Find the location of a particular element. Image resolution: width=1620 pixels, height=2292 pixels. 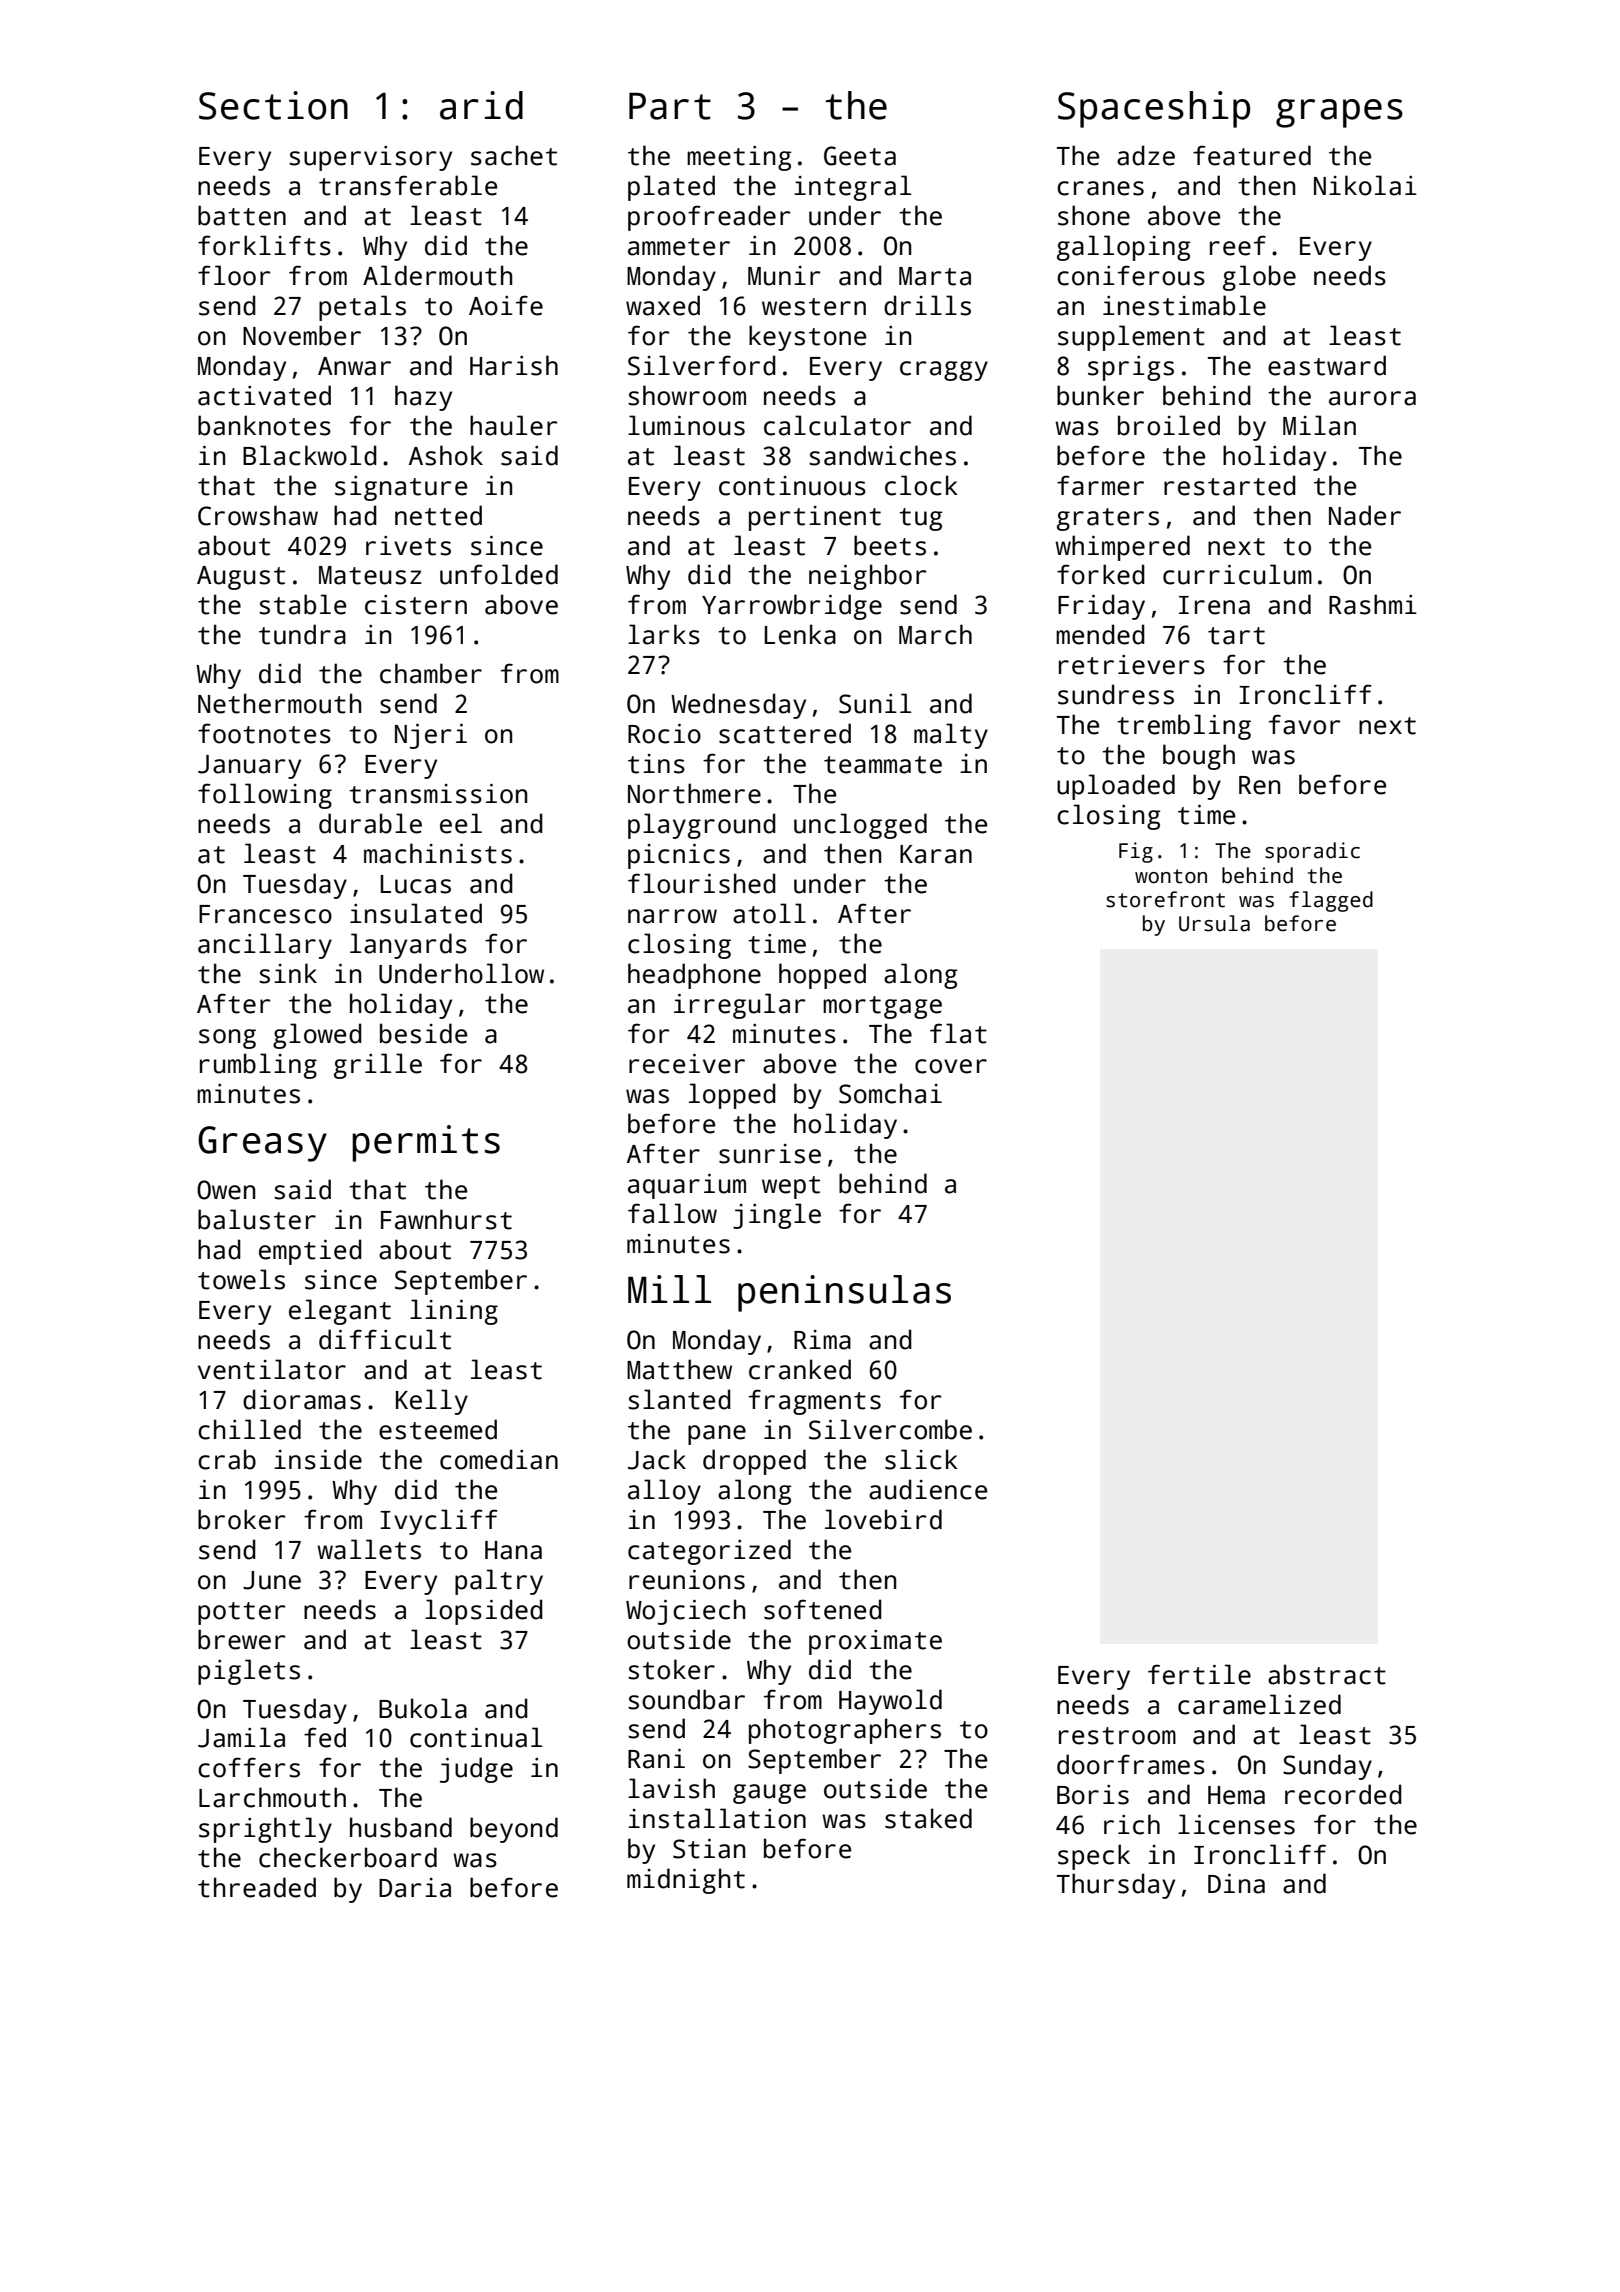

signature is located at coordinates (401, 488).
